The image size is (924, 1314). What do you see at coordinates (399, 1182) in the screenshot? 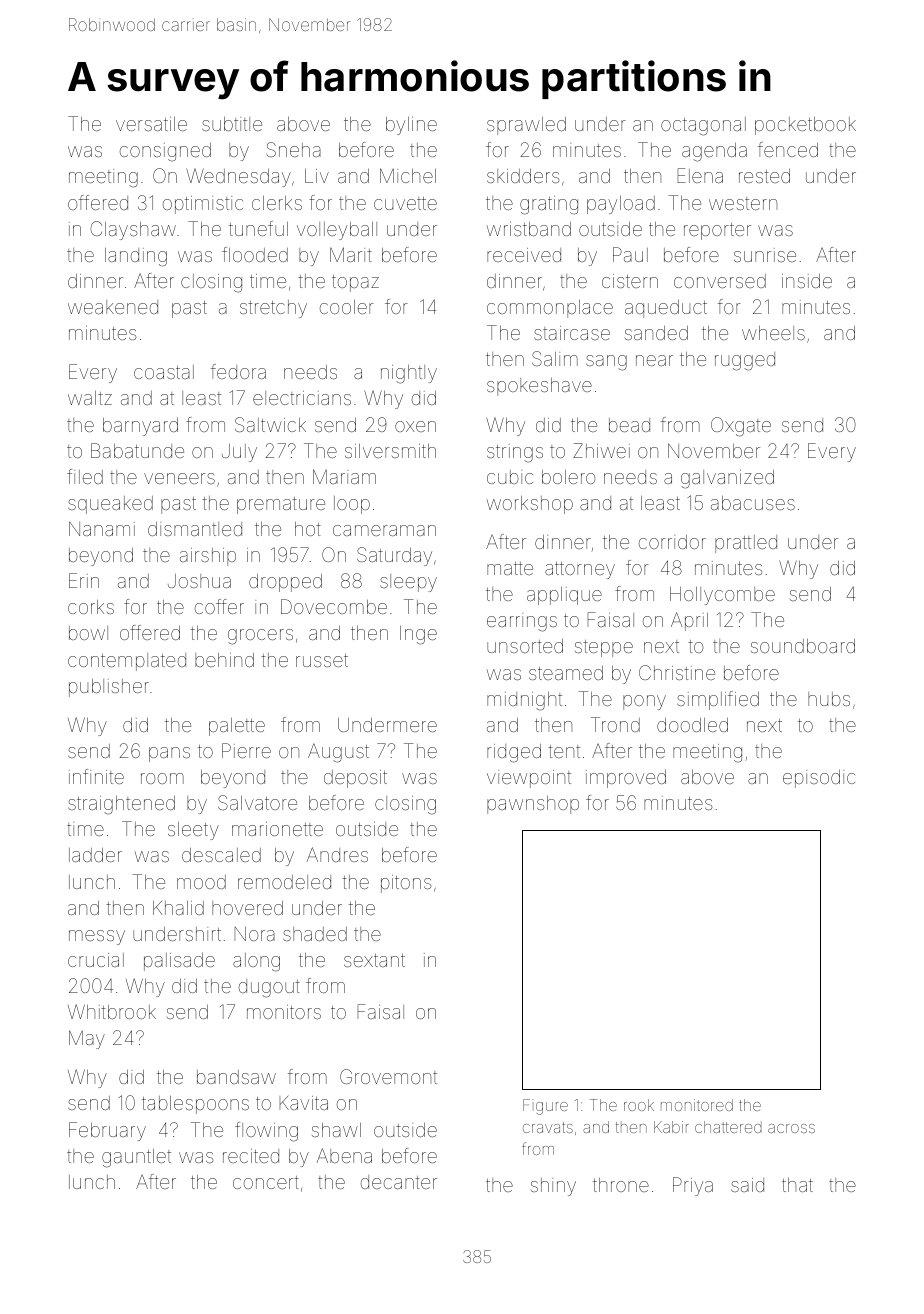
I see `decanter` at bounding box center [399, 1182].
